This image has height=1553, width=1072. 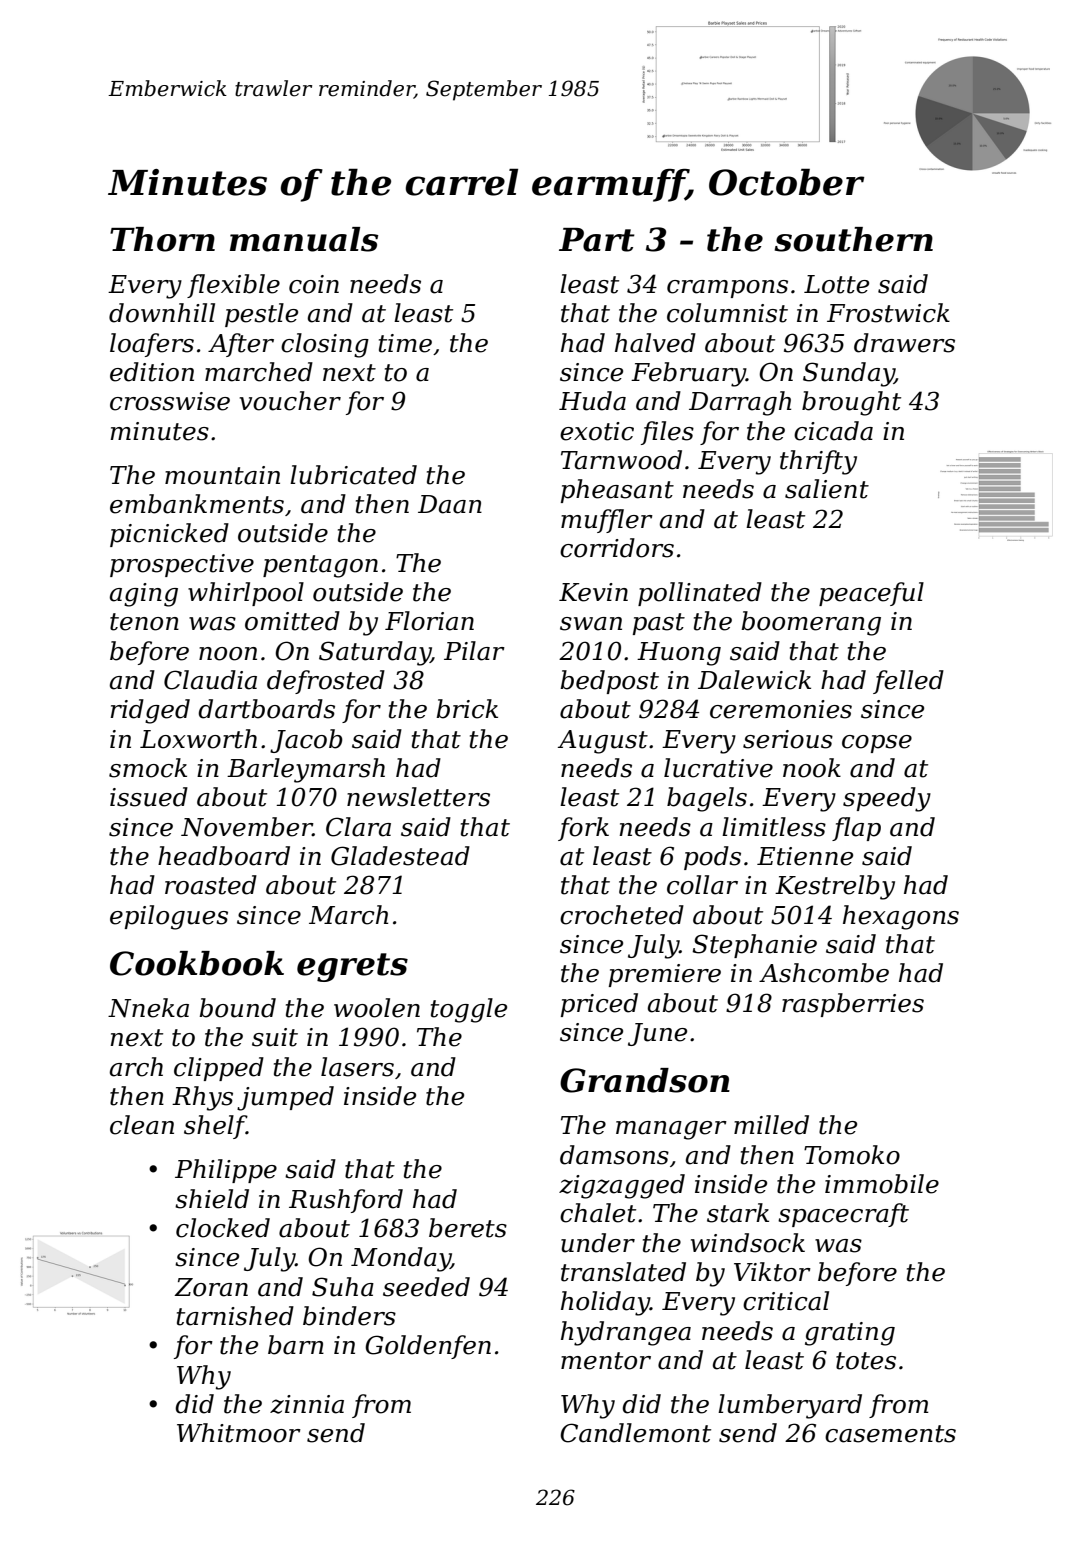 I want to click on Barleymarsh, so click(x=306, y=770).
